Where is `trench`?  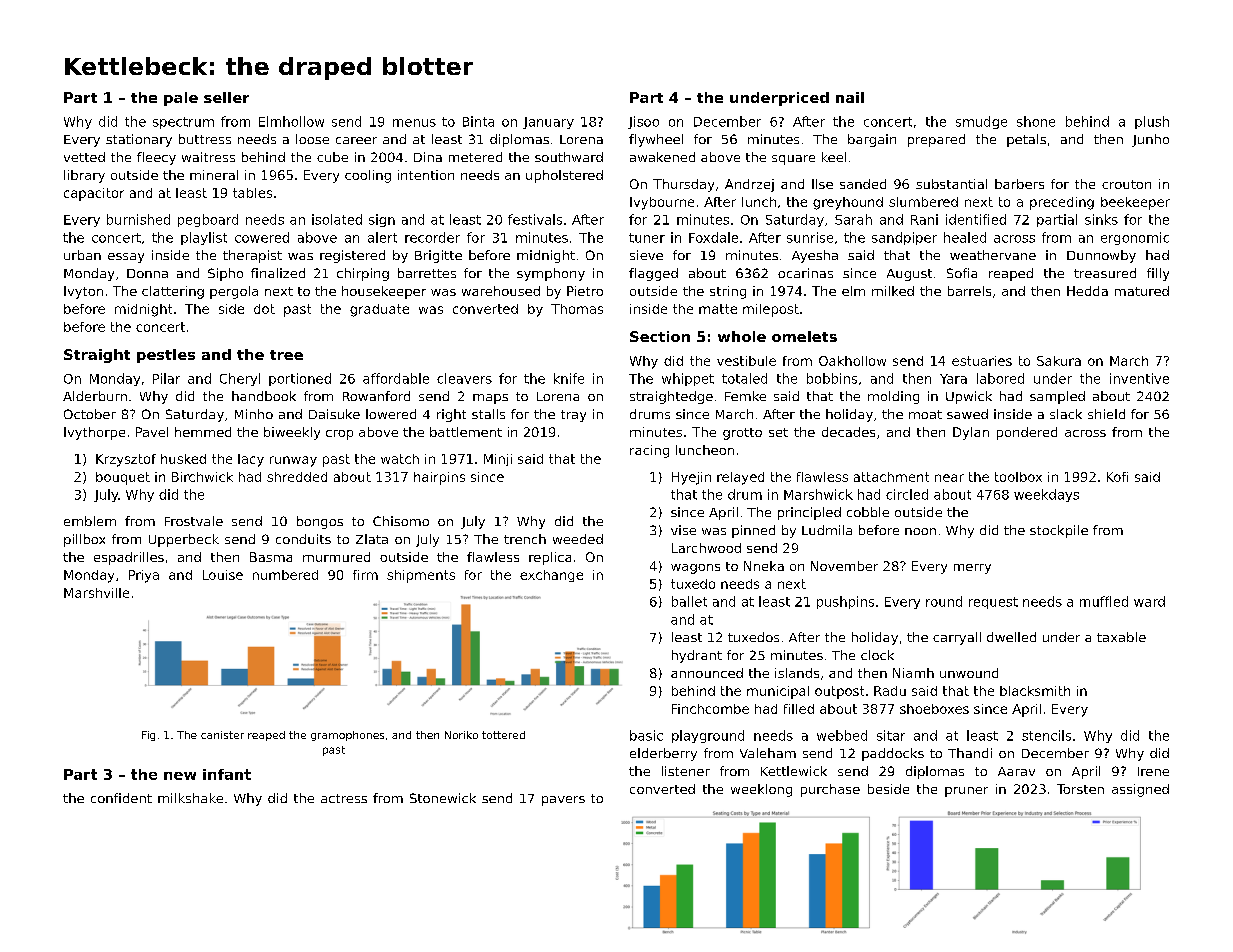 trench is located at coordinates (525, 539).
